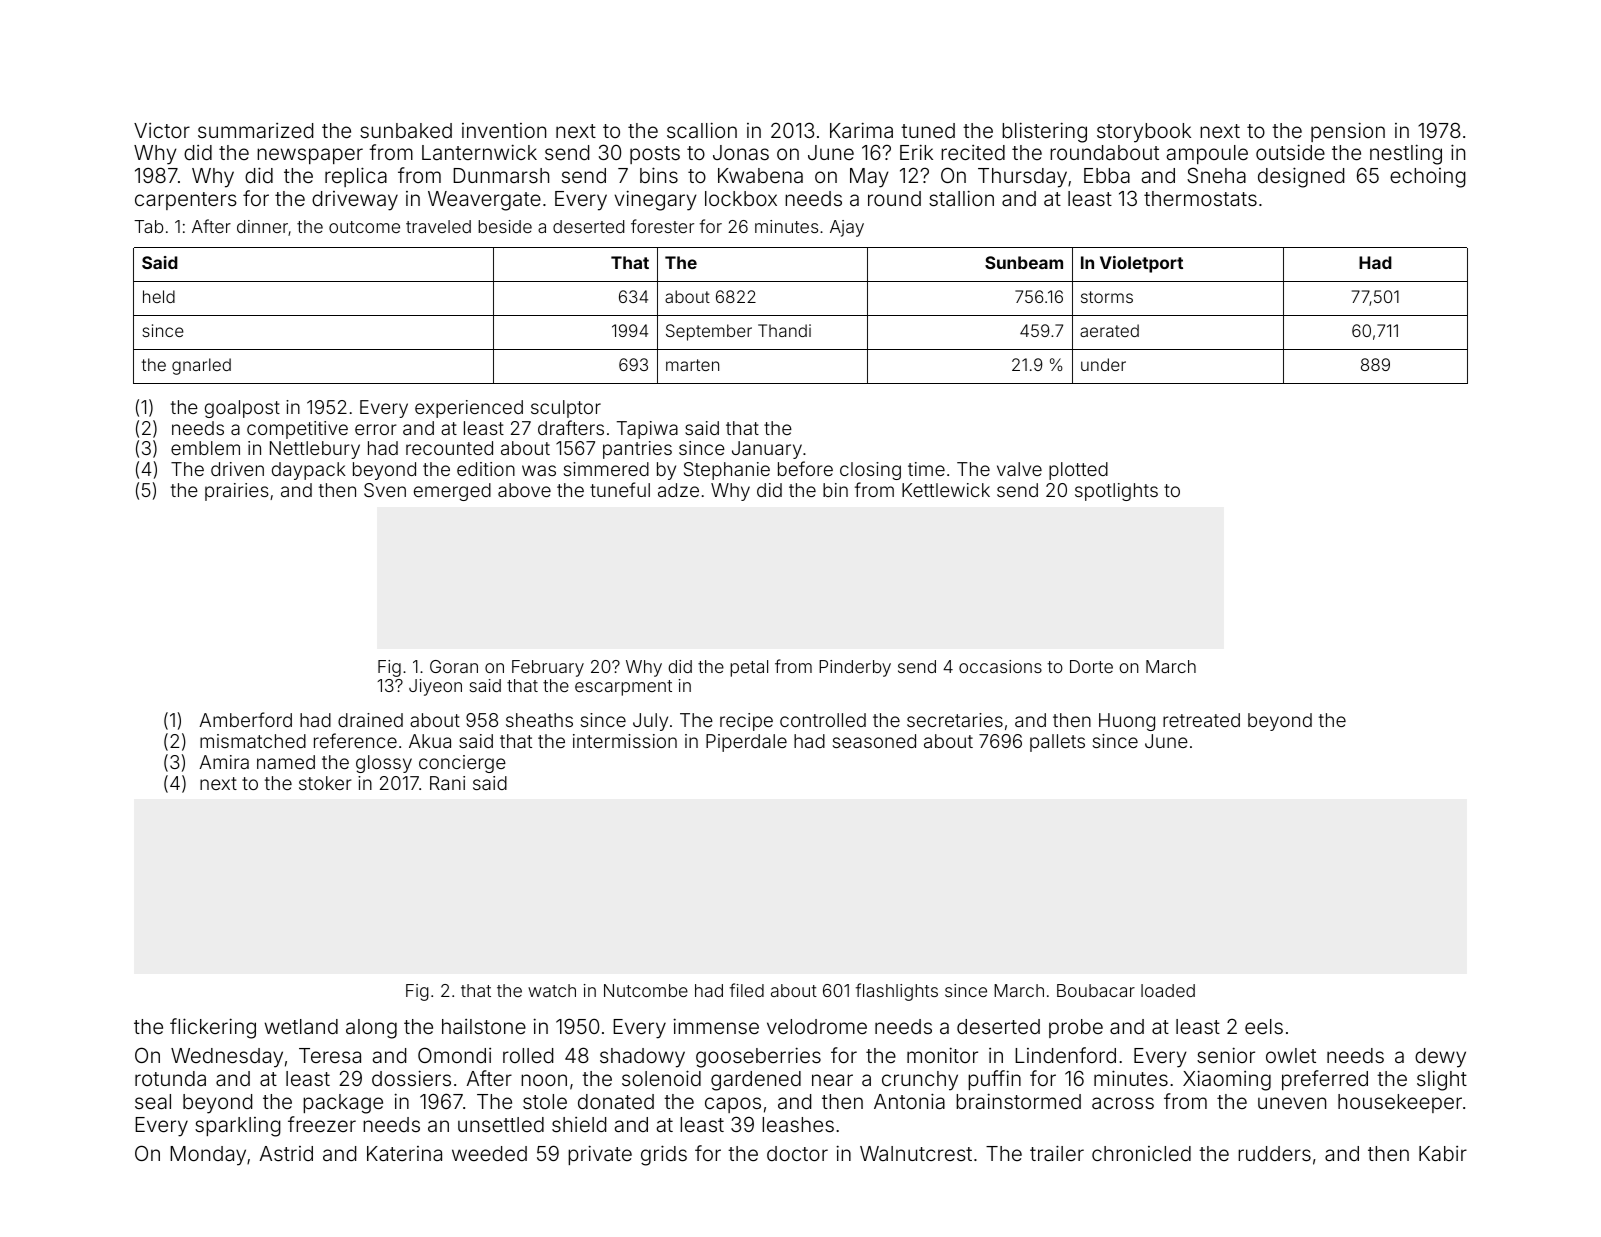  Describe the element at coordinates (655, 200) in the screenshot. I see `vinegary` at that location.
